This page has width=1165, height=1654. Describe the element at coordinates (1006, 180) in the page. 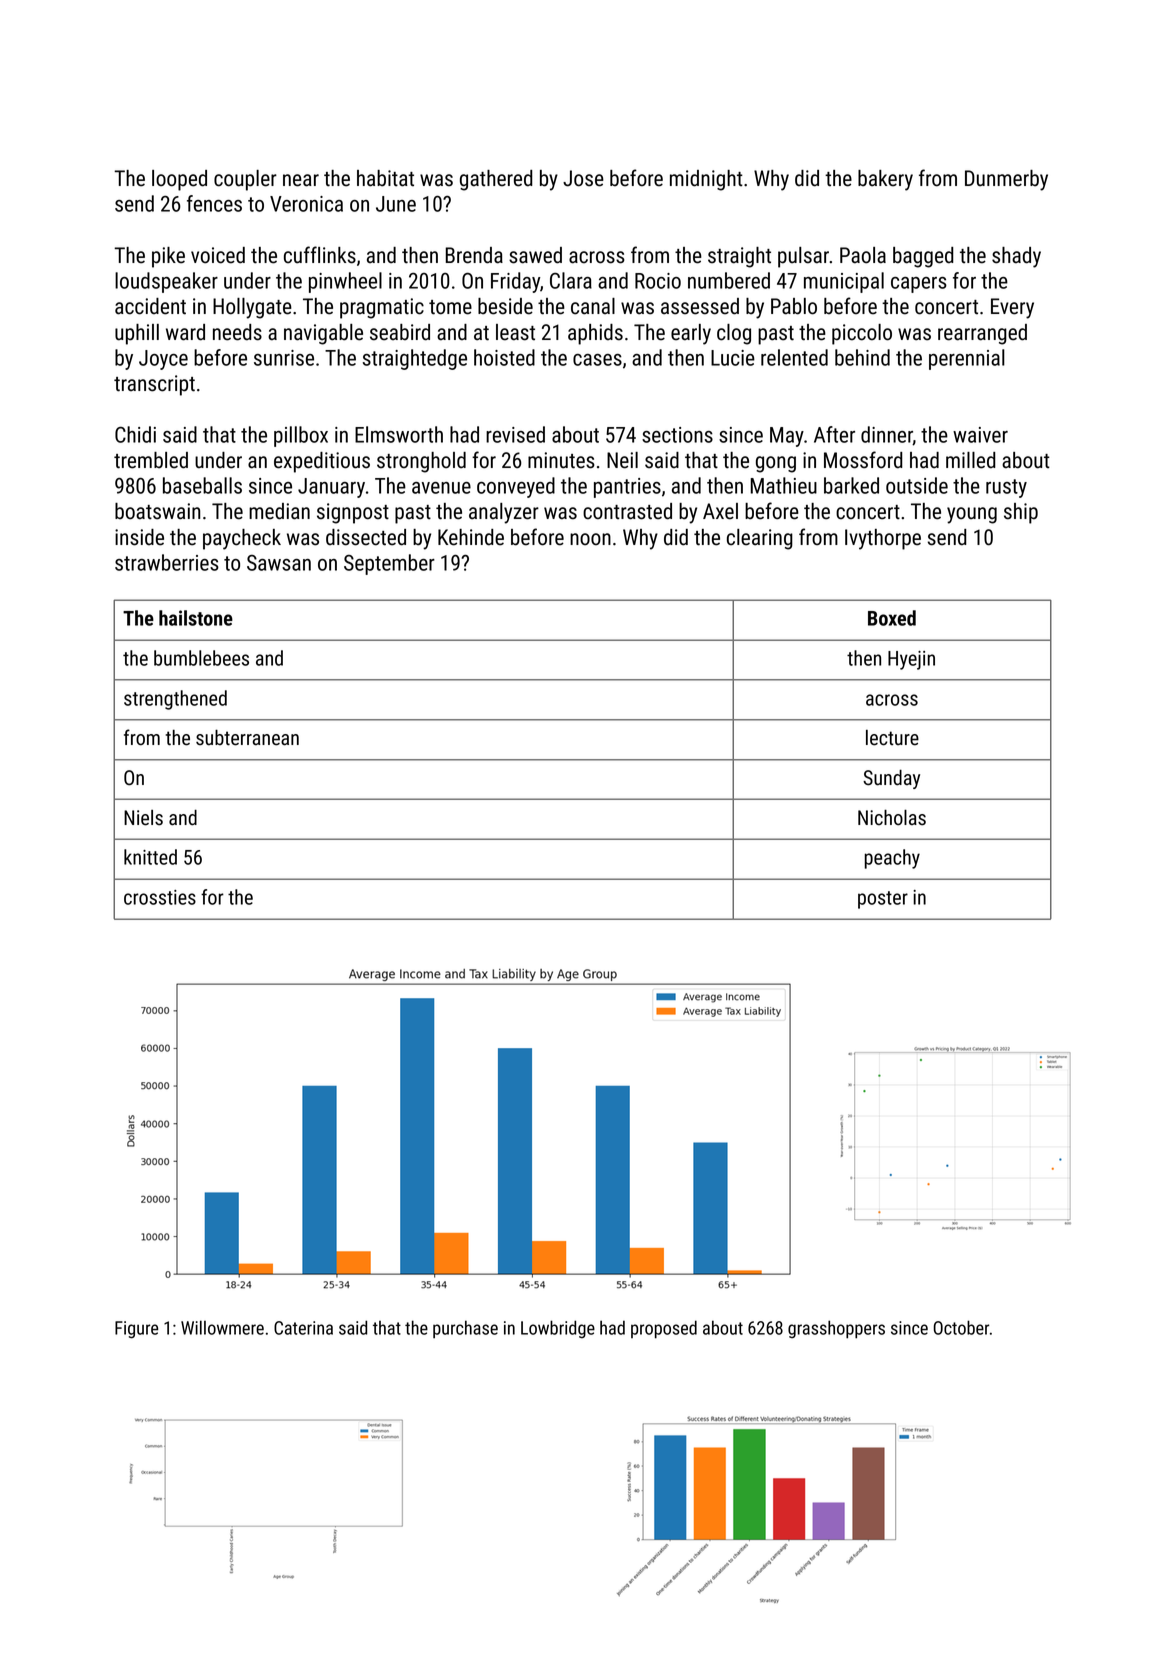

I see `Dunmerby` at that location.
